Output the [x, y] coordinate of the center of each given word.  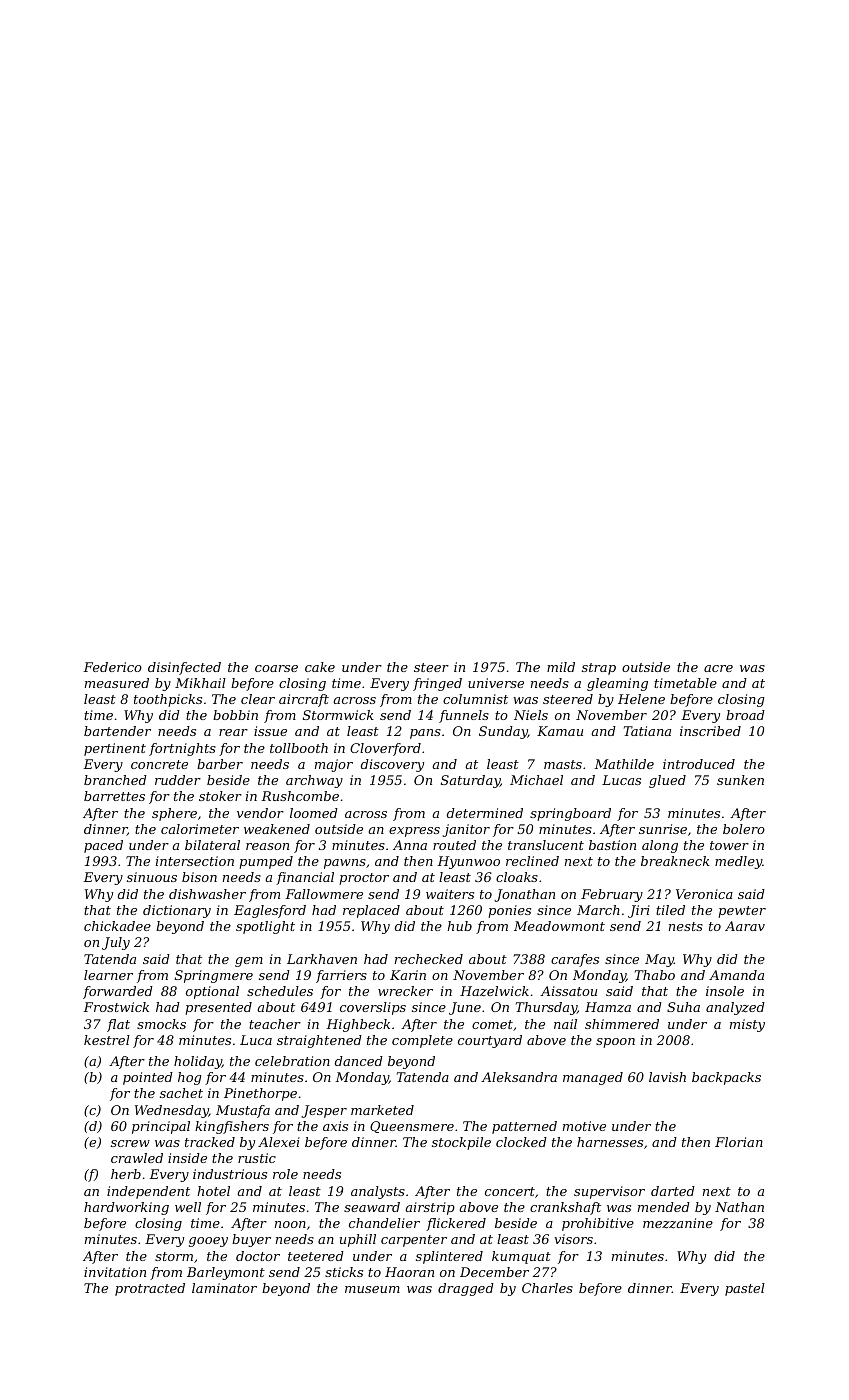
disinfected [184, 668]
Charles [547, 1288]
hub [459, 926]
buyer [251, 1240]
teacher [275, 1024]
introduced [699, 764]
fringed [437, 684]
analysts [378, 1192]
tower [729, 845]
